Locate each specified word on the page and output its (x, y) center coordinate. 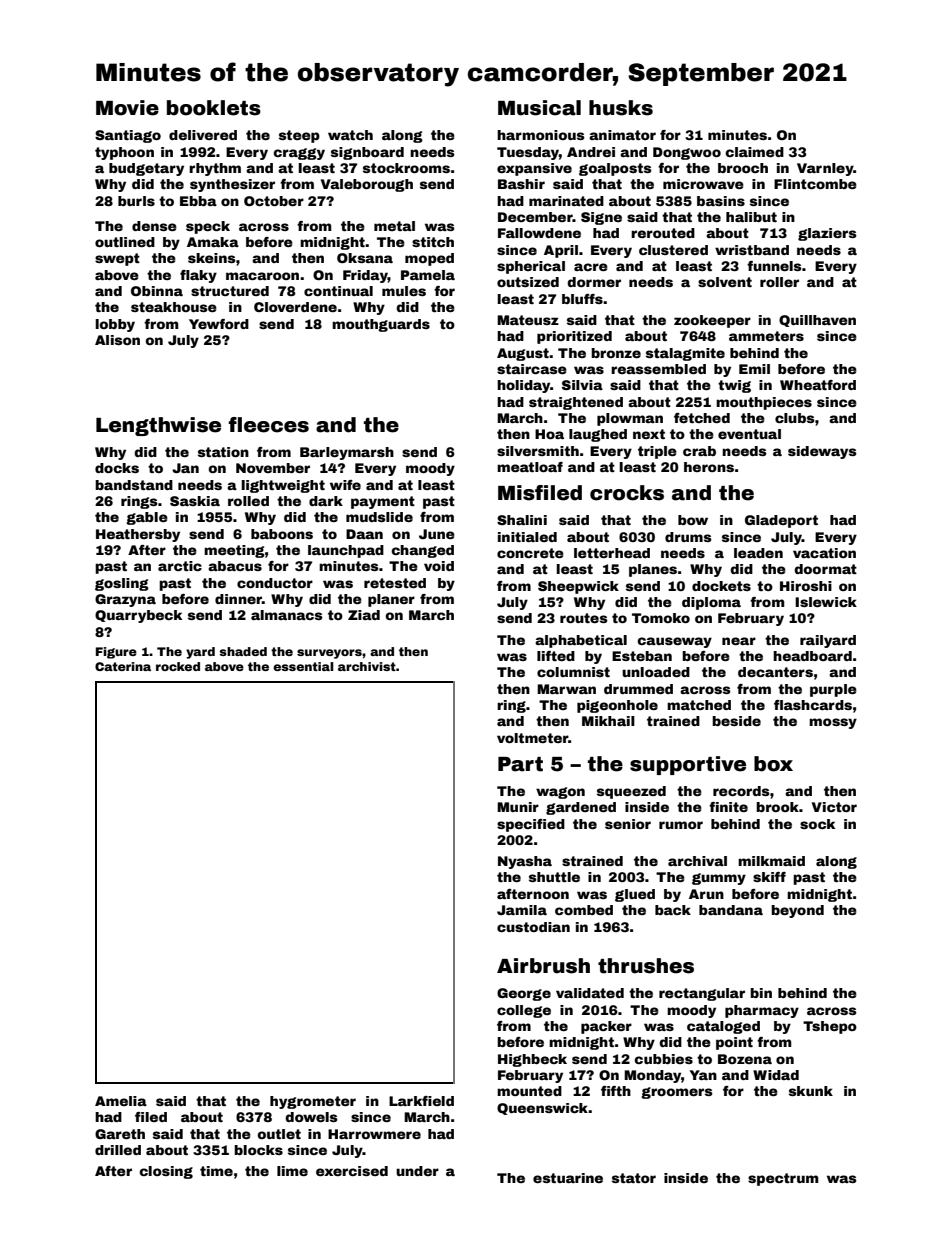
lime (292, 1171)
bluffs (582, 299)
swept (117, 259)
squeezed (631, 792)
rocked (178, 666)
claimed (754, 152)
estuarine (568, 1178)
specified (531, 825)
